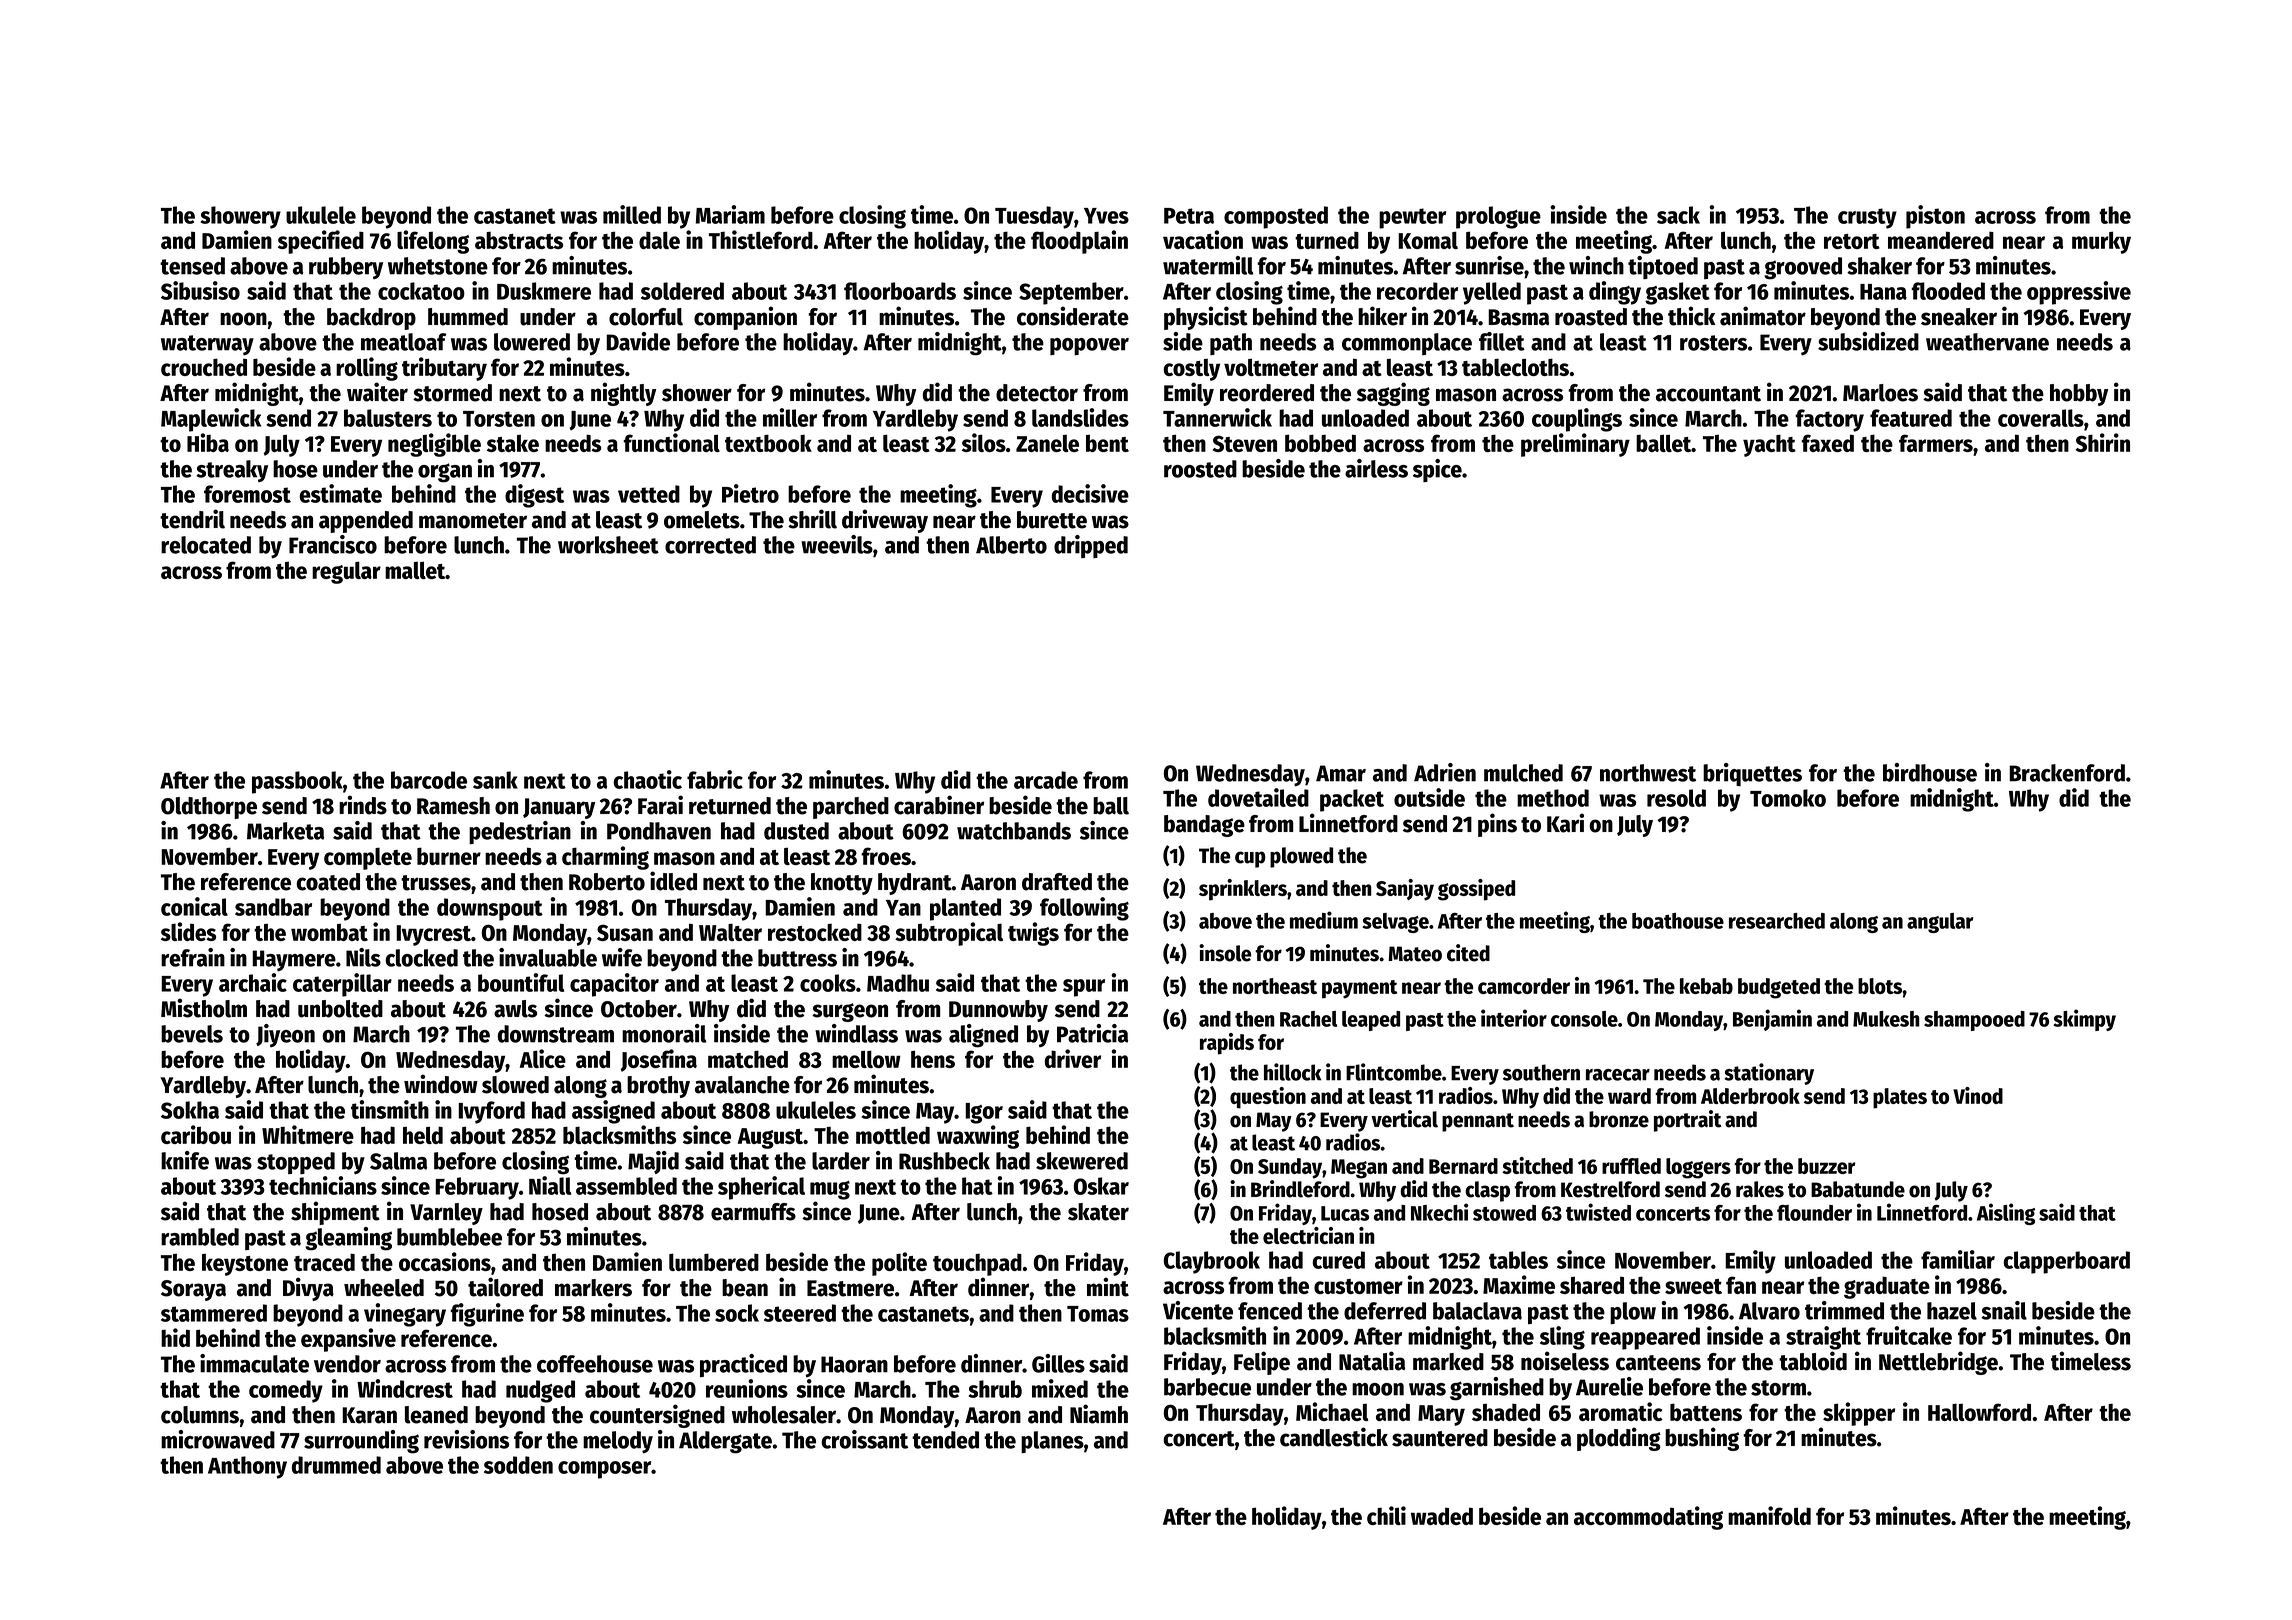 The width and height of the document is (2292, 1620). Describe the element at coordinates (207, 345) in the document. I see `waterway` at that location.
